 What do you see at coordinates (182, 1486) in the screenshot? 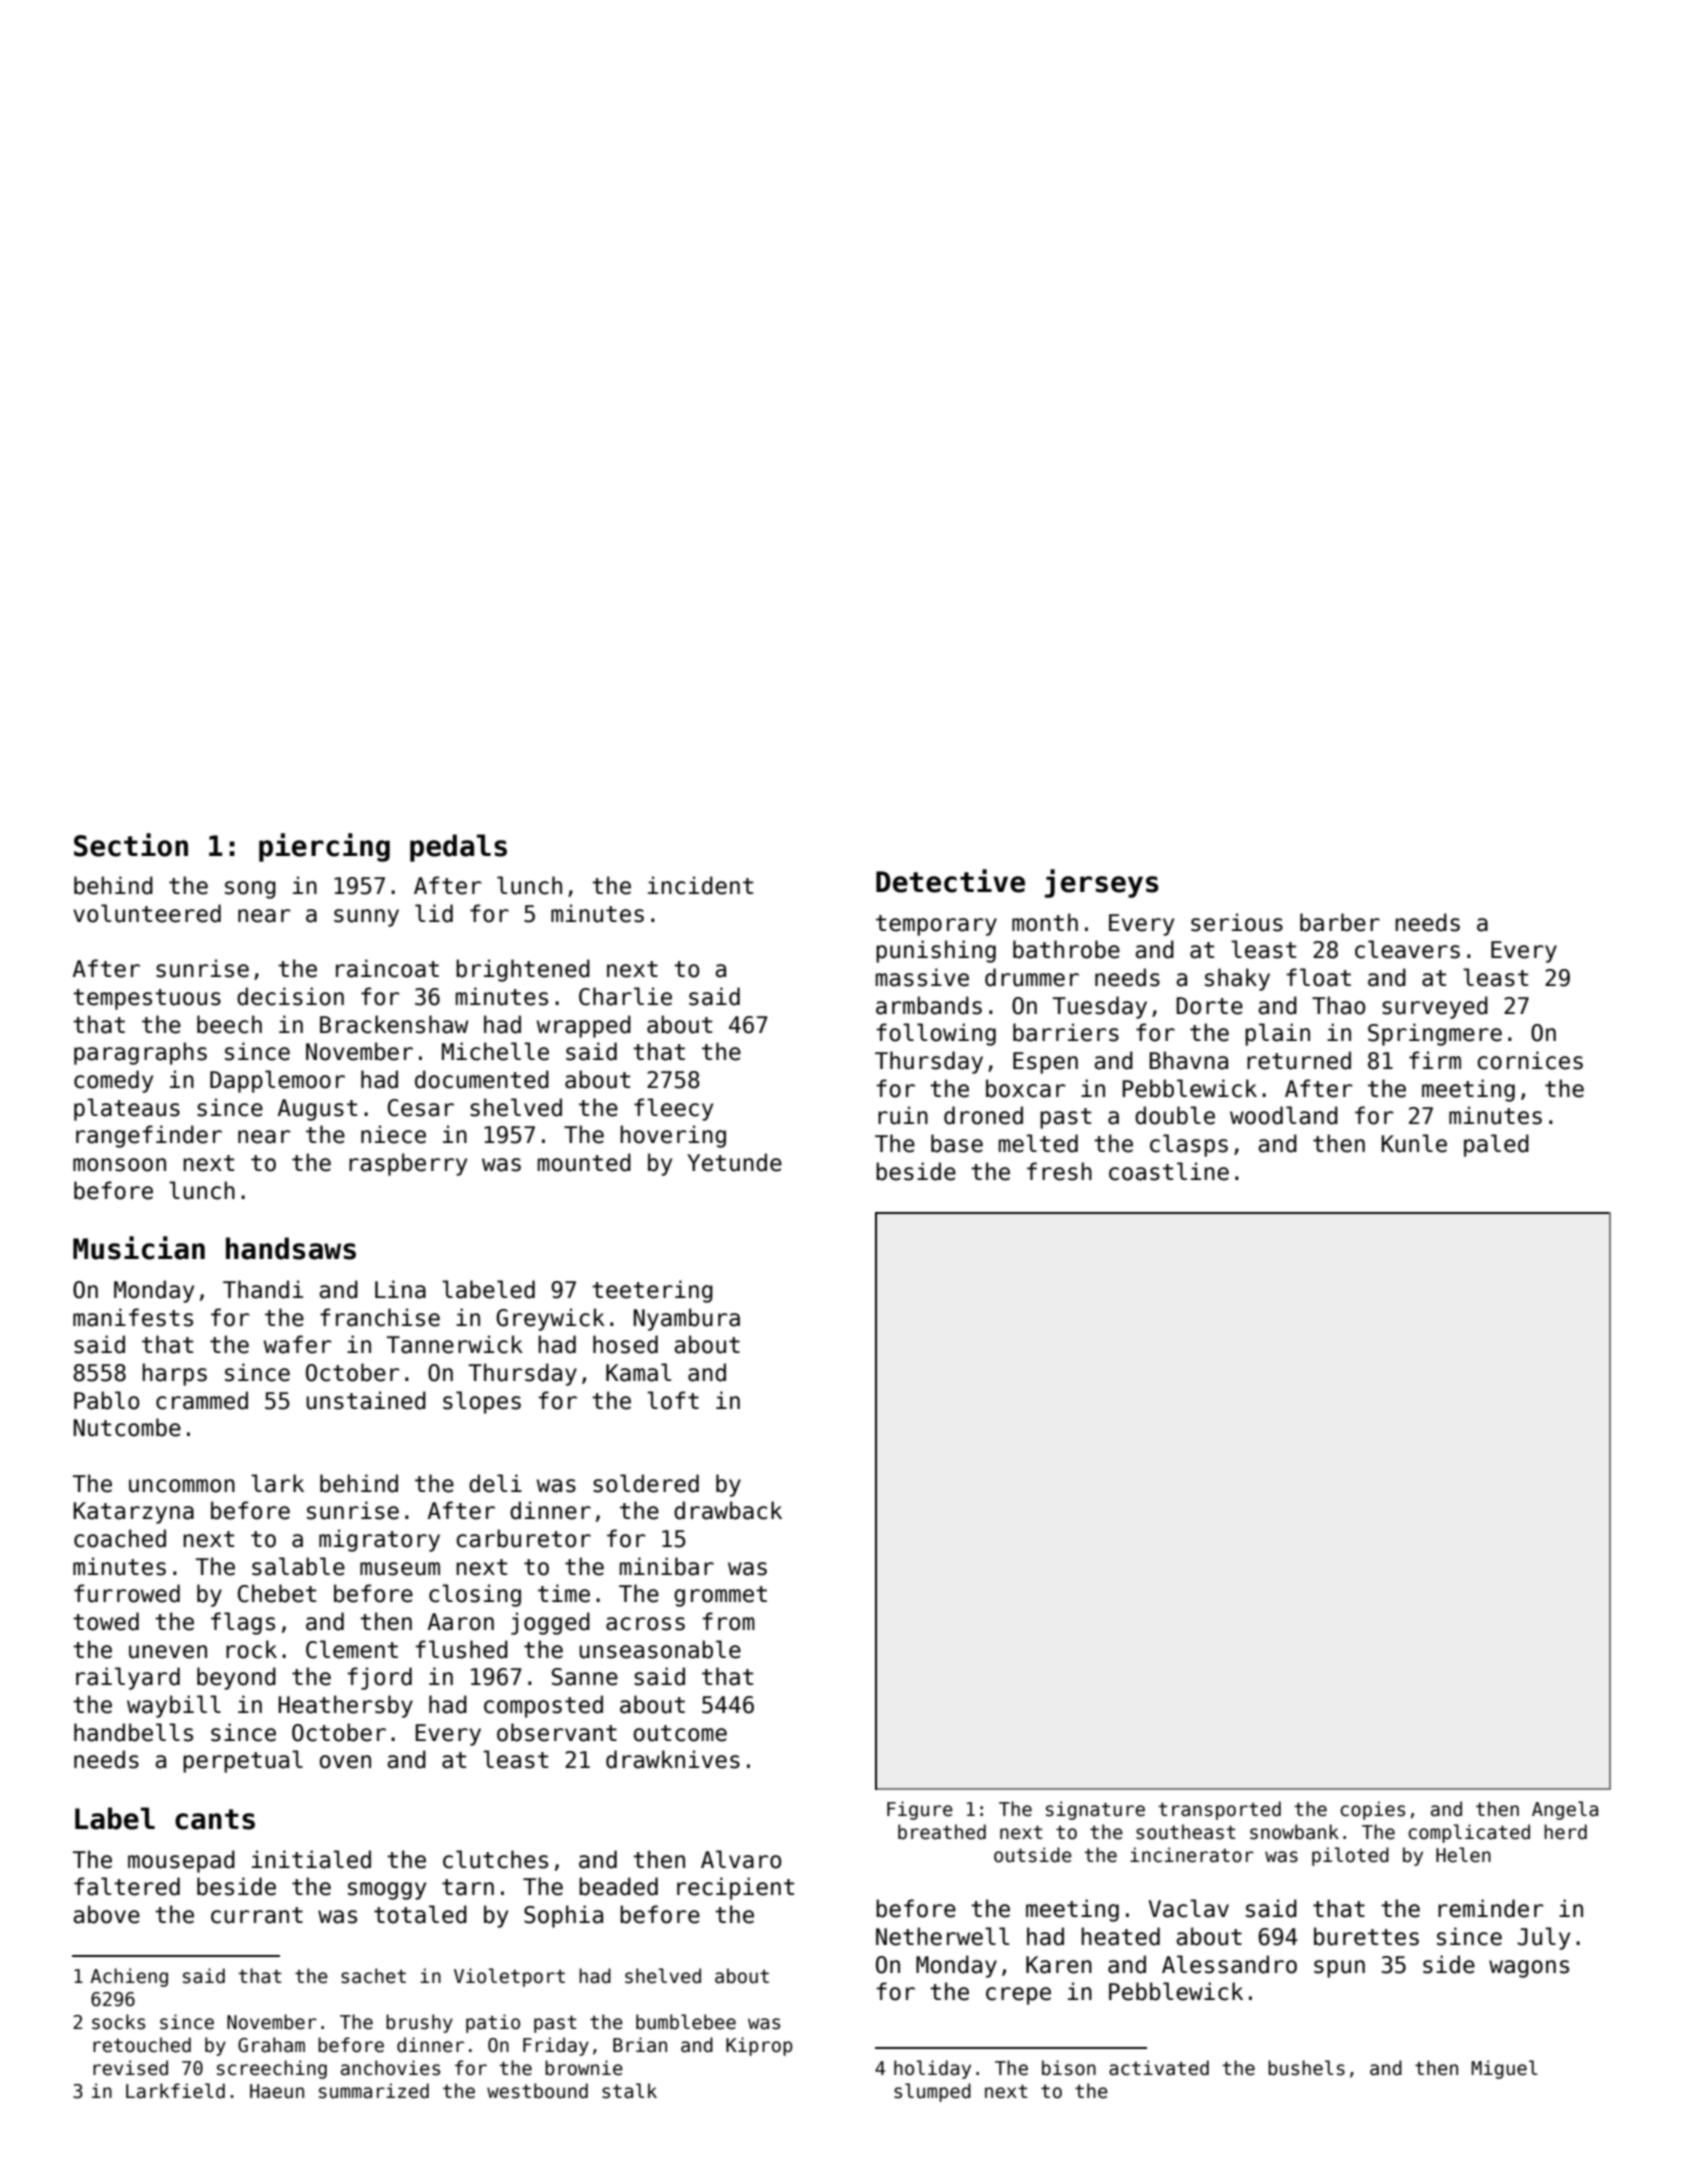
I see `uncommon` at bounding box center [182, 1486].
